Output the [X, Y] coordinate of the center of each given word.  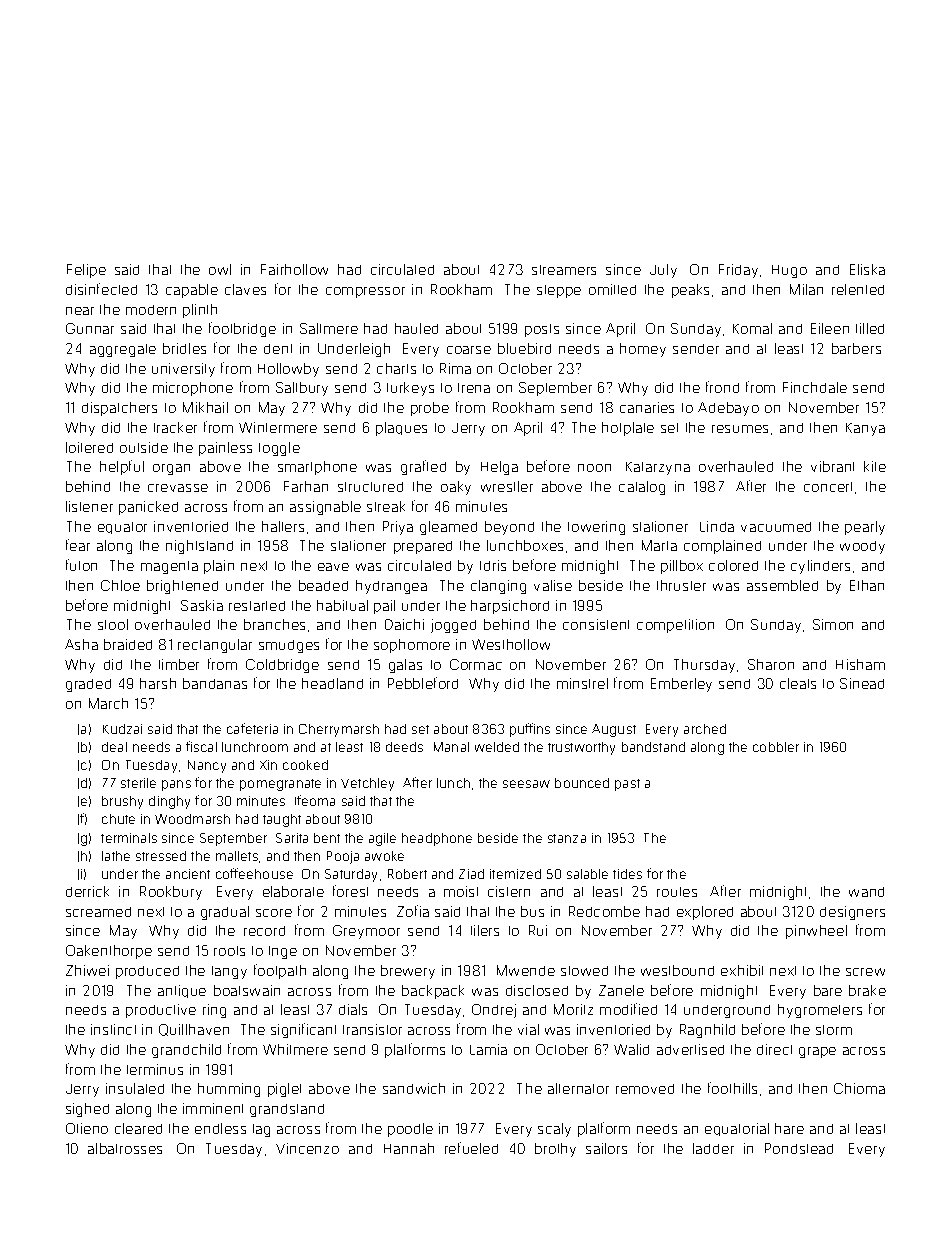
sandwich [414, 1088]
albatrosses [125, 1148]
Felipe [86, 271]
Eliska [867, 269]
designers [852, 913]
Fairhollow [294, 269]
